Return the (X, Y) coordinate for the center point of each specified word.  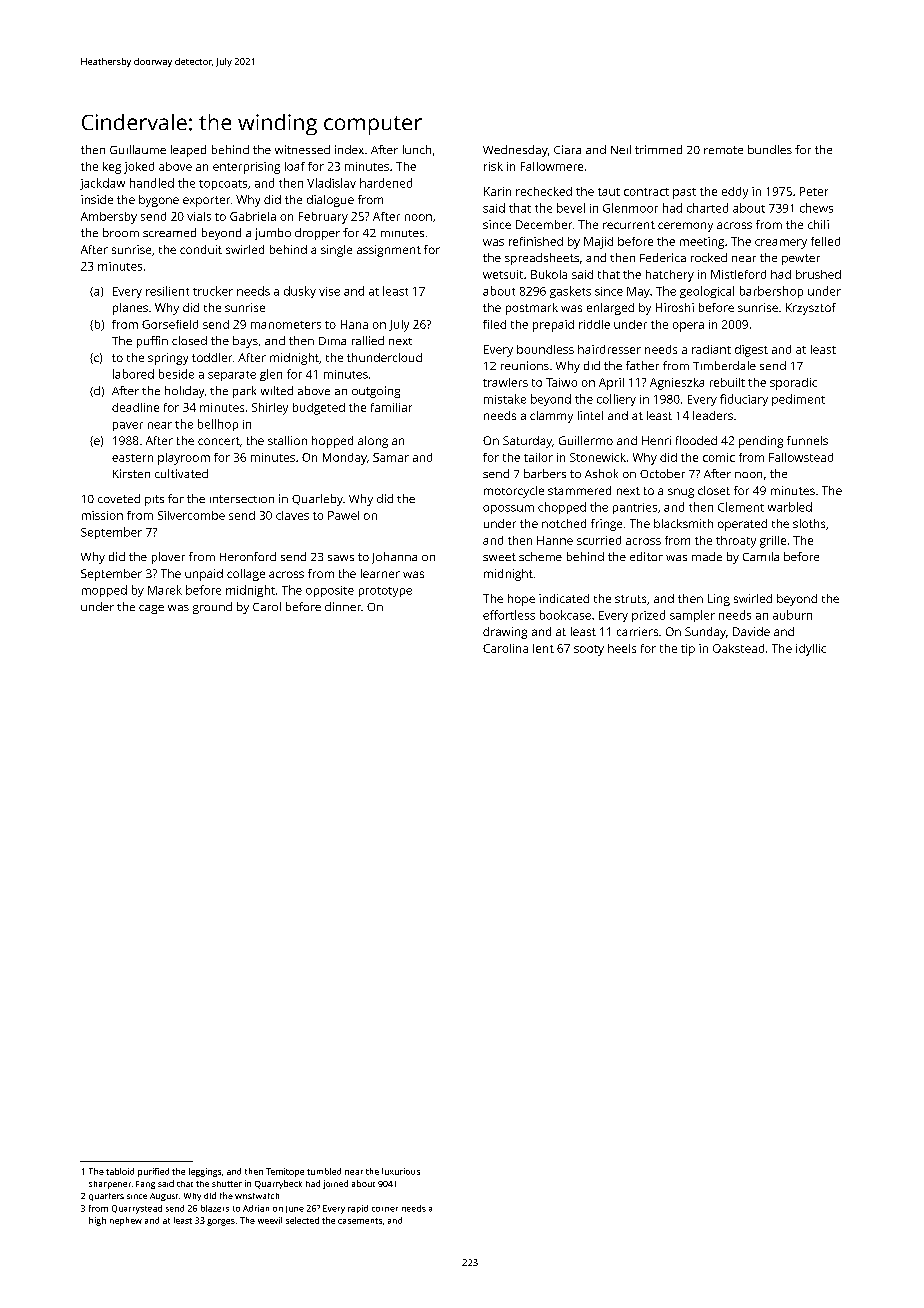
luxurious (401, 1171)
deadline (135, 407)
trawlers (505, 382)
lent (543, 648)
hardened (386, 183)
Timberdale (724, 365)
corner (385, 1209)
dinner (343, 606)
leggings (205, 1172)
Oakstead (738, 648)
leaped (188, 151)
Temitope (285, 1172)
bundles (770, 149)
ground (212, 608)
